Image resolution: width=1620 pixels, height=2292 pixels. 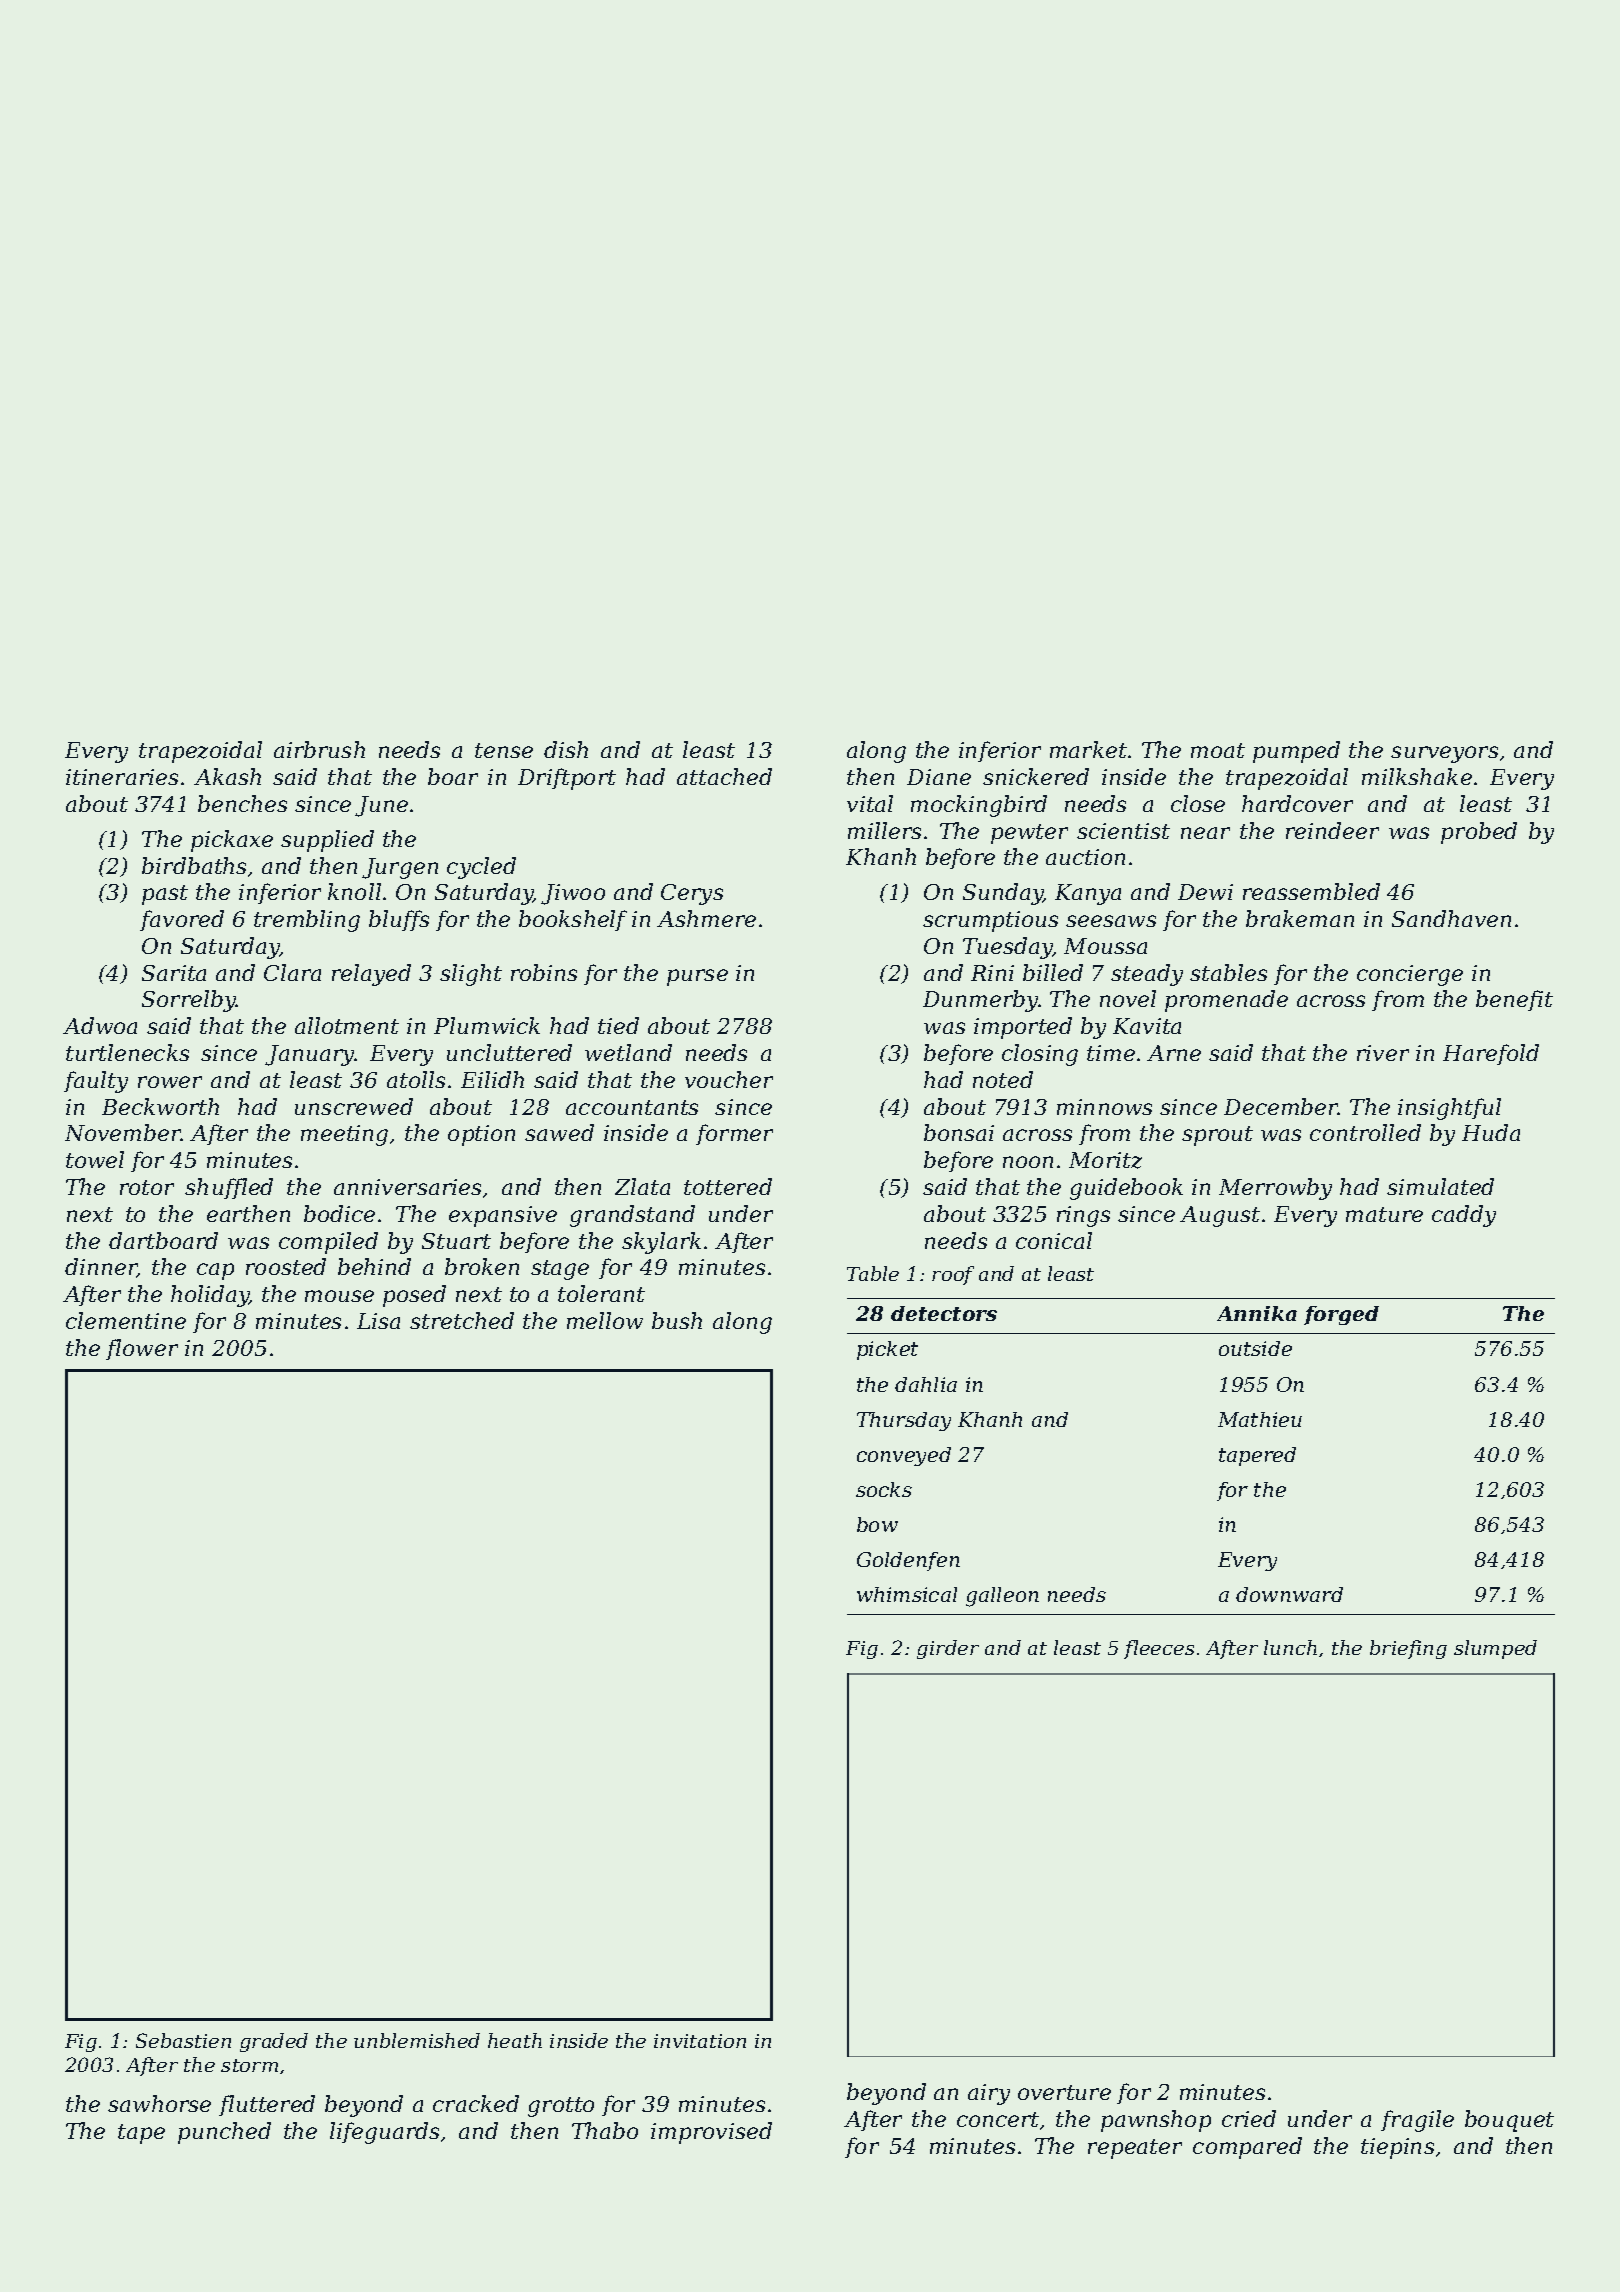 I want to click on flower, so click(x=142, y=1349).
